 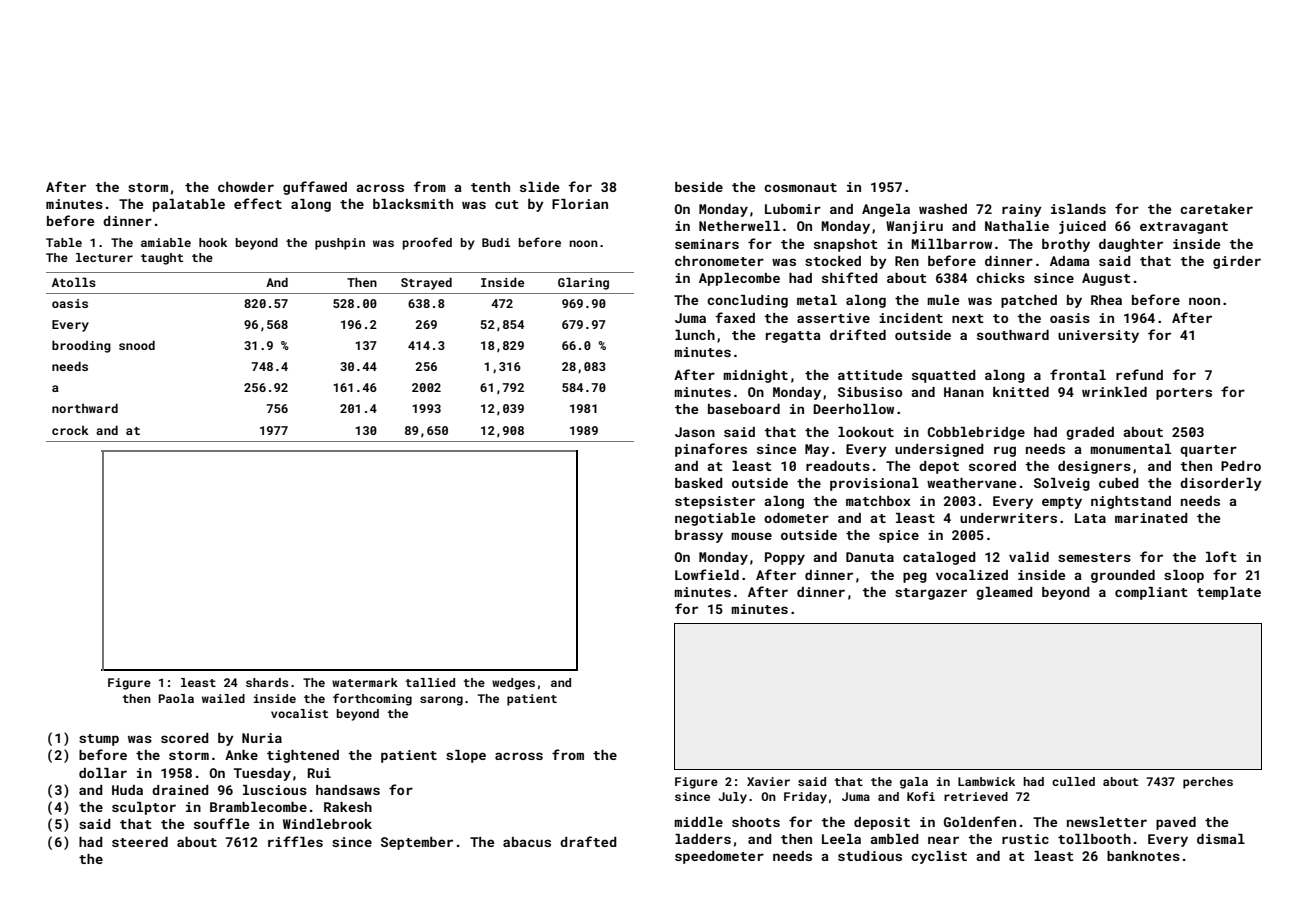 I want to click on baseboard, so click(x=744, y=409).
